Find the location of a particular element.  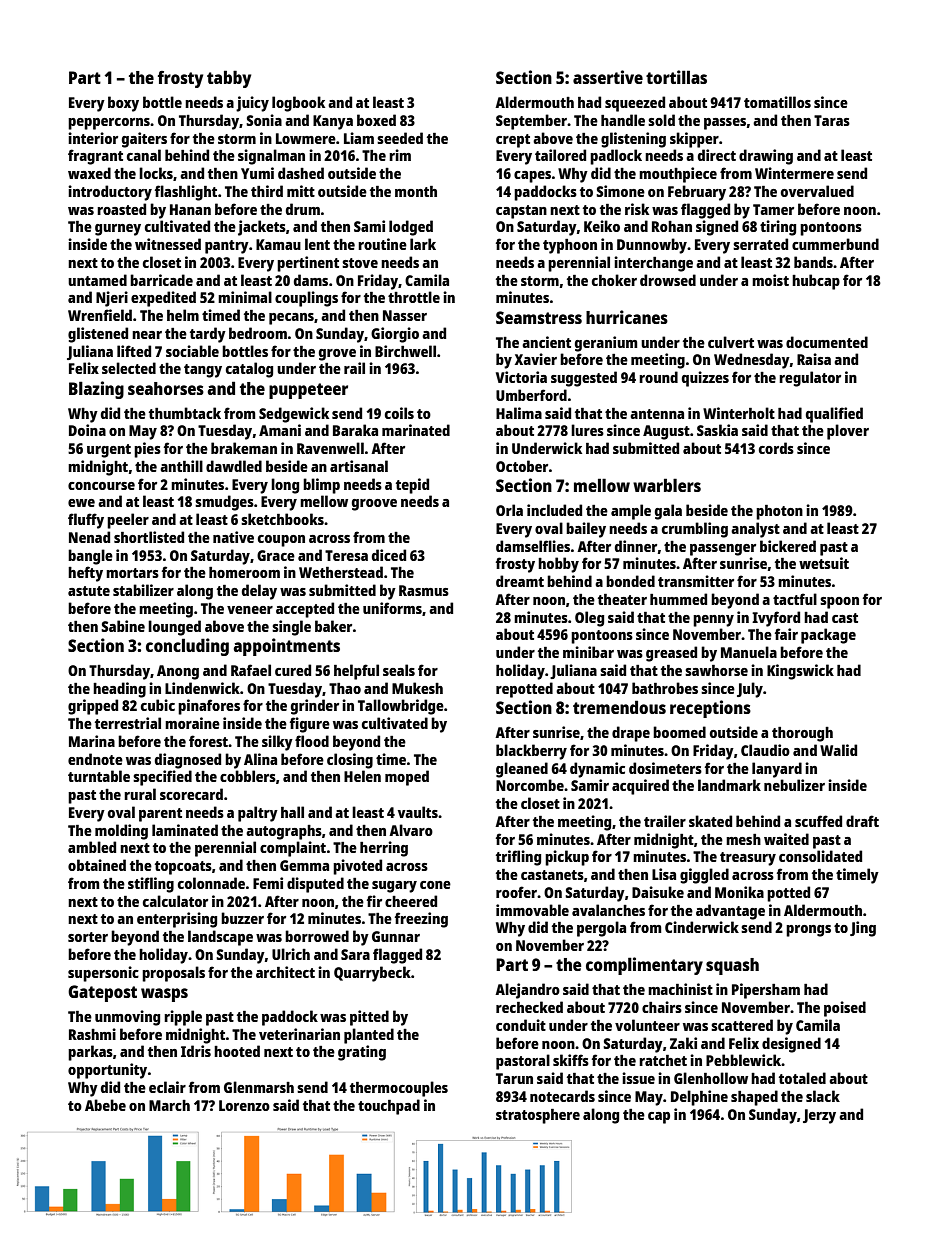

hubcap is located at coordinates (816, 282).
